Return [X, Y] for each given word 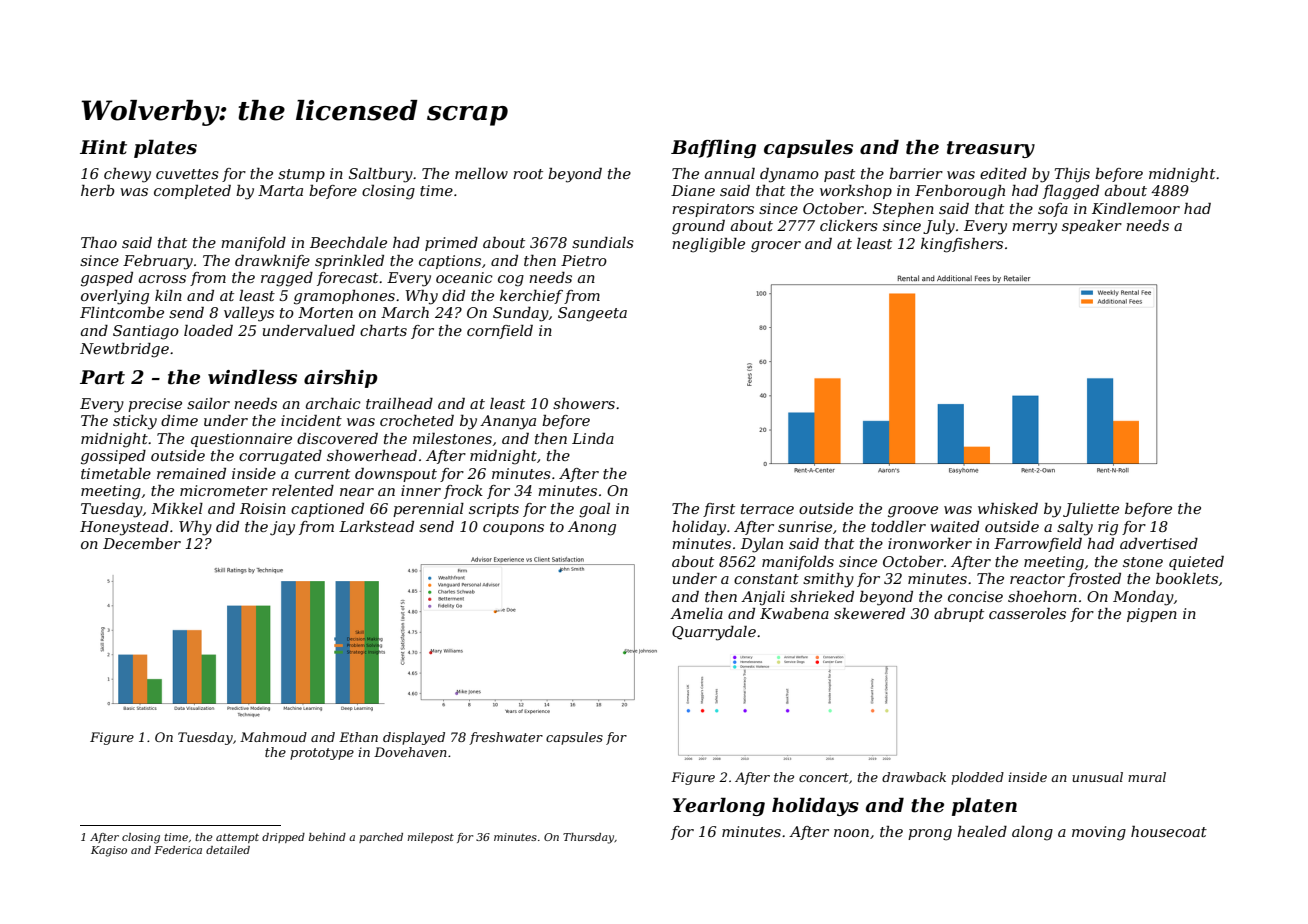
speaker [1092, 227]
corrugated [280, 457]
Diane [693, 190]
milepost [430, 838]
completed [192, 192]
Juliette [1091, 510]
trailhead [399, 403]
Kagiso [109, 851]
